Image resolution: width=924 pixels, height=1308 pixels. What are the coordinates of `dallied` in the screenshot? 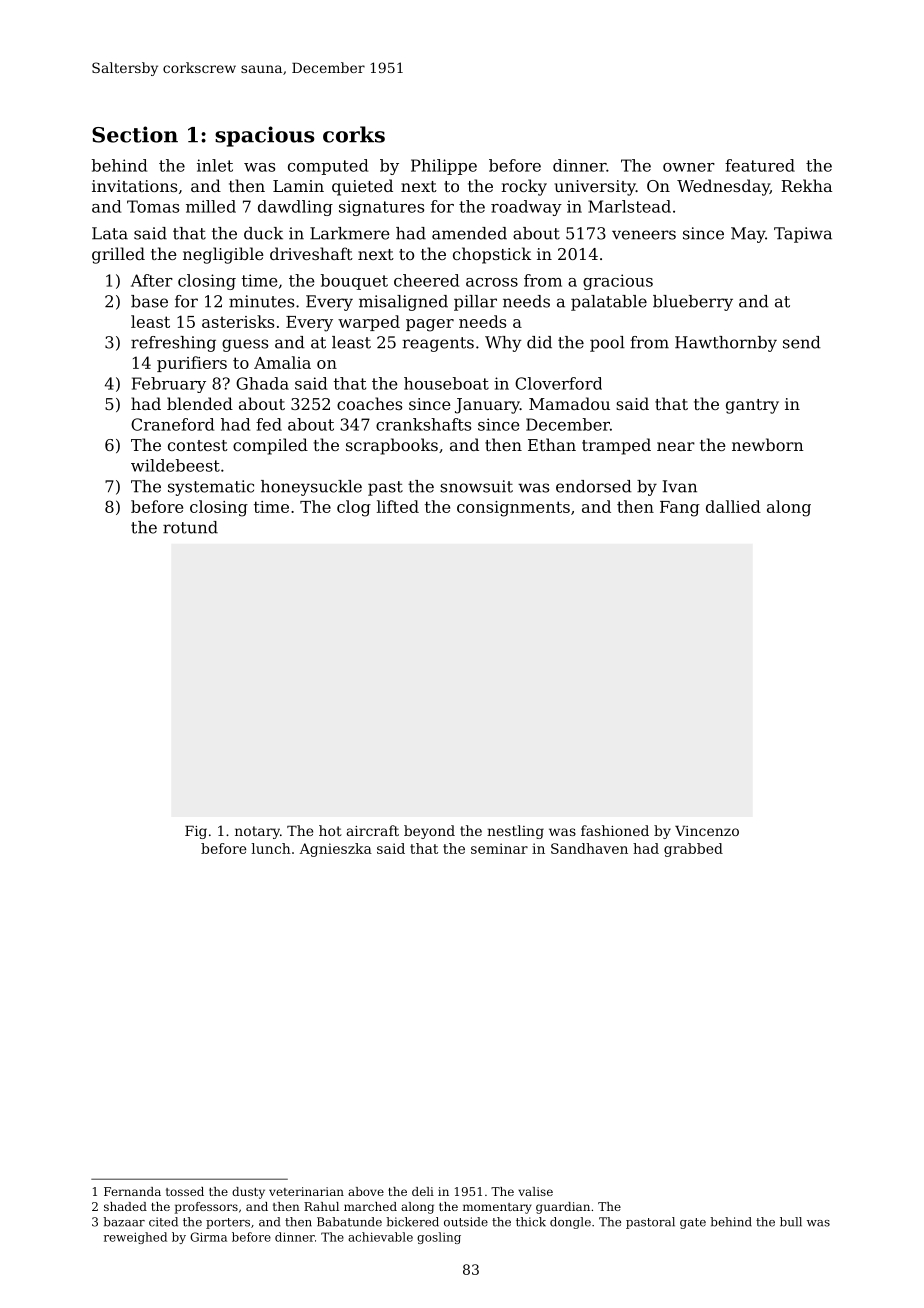 It's located at (733, 506).
